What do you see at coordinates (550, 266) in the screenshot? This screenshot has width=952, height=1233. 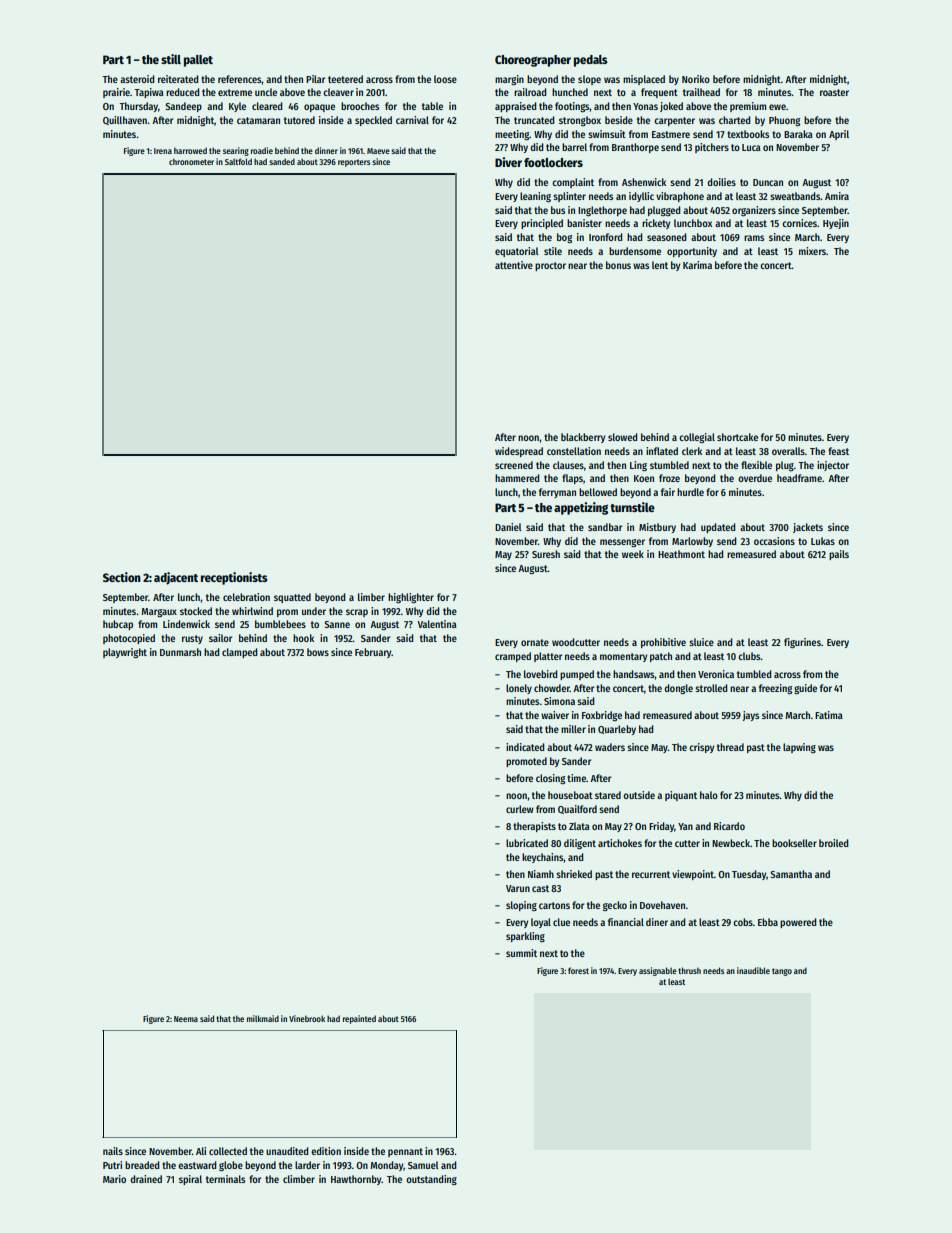 I see `proctor` at bounding box center [550, 266].
